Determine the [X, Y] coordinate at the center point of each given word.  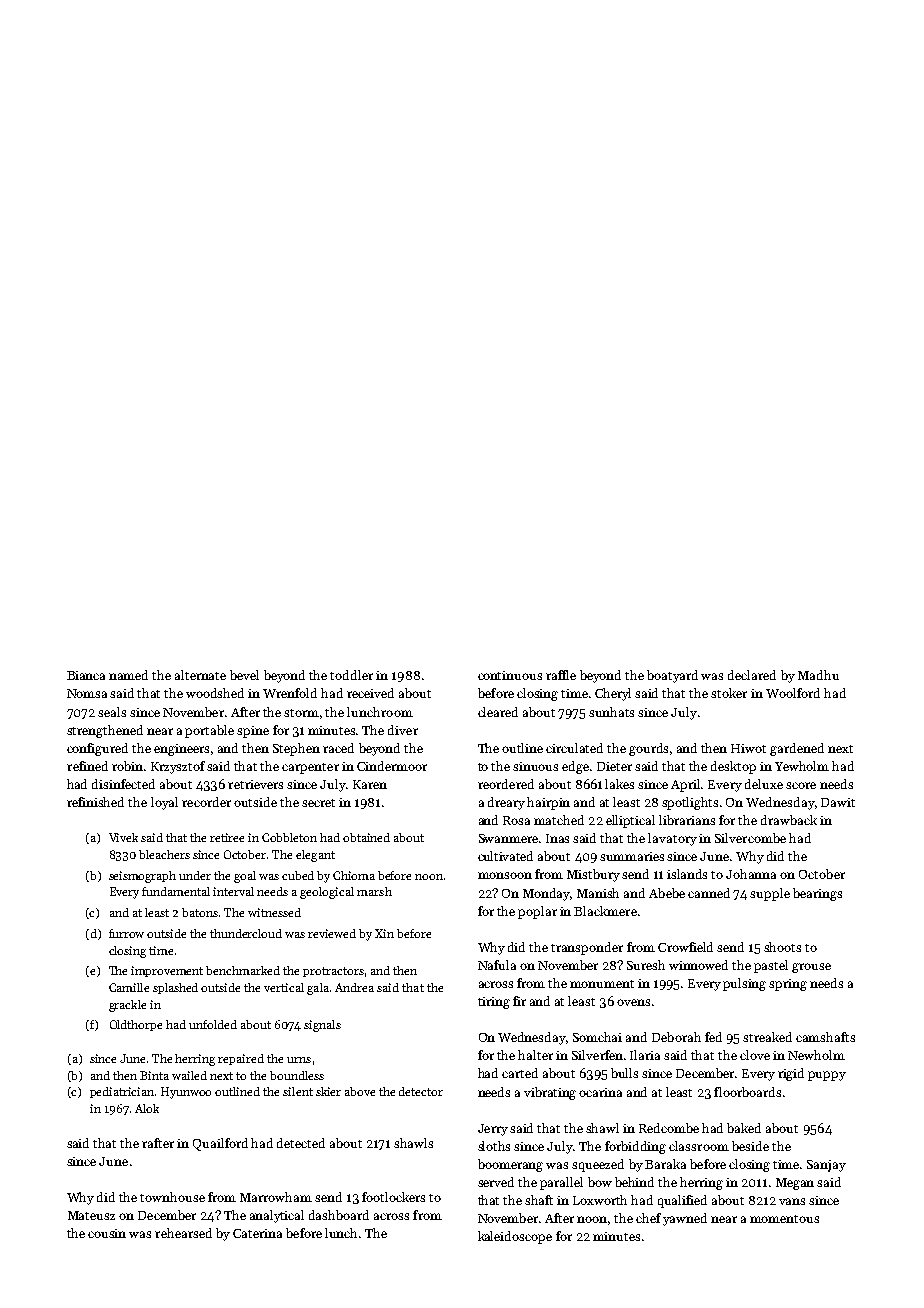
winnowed [698, 965]
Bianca [86, 675]
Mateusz [91, 1215]
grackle [127, 1006]
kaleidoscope [515, 1237]
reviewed [332, 933]
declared [752, 675]
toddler [351, 675]
